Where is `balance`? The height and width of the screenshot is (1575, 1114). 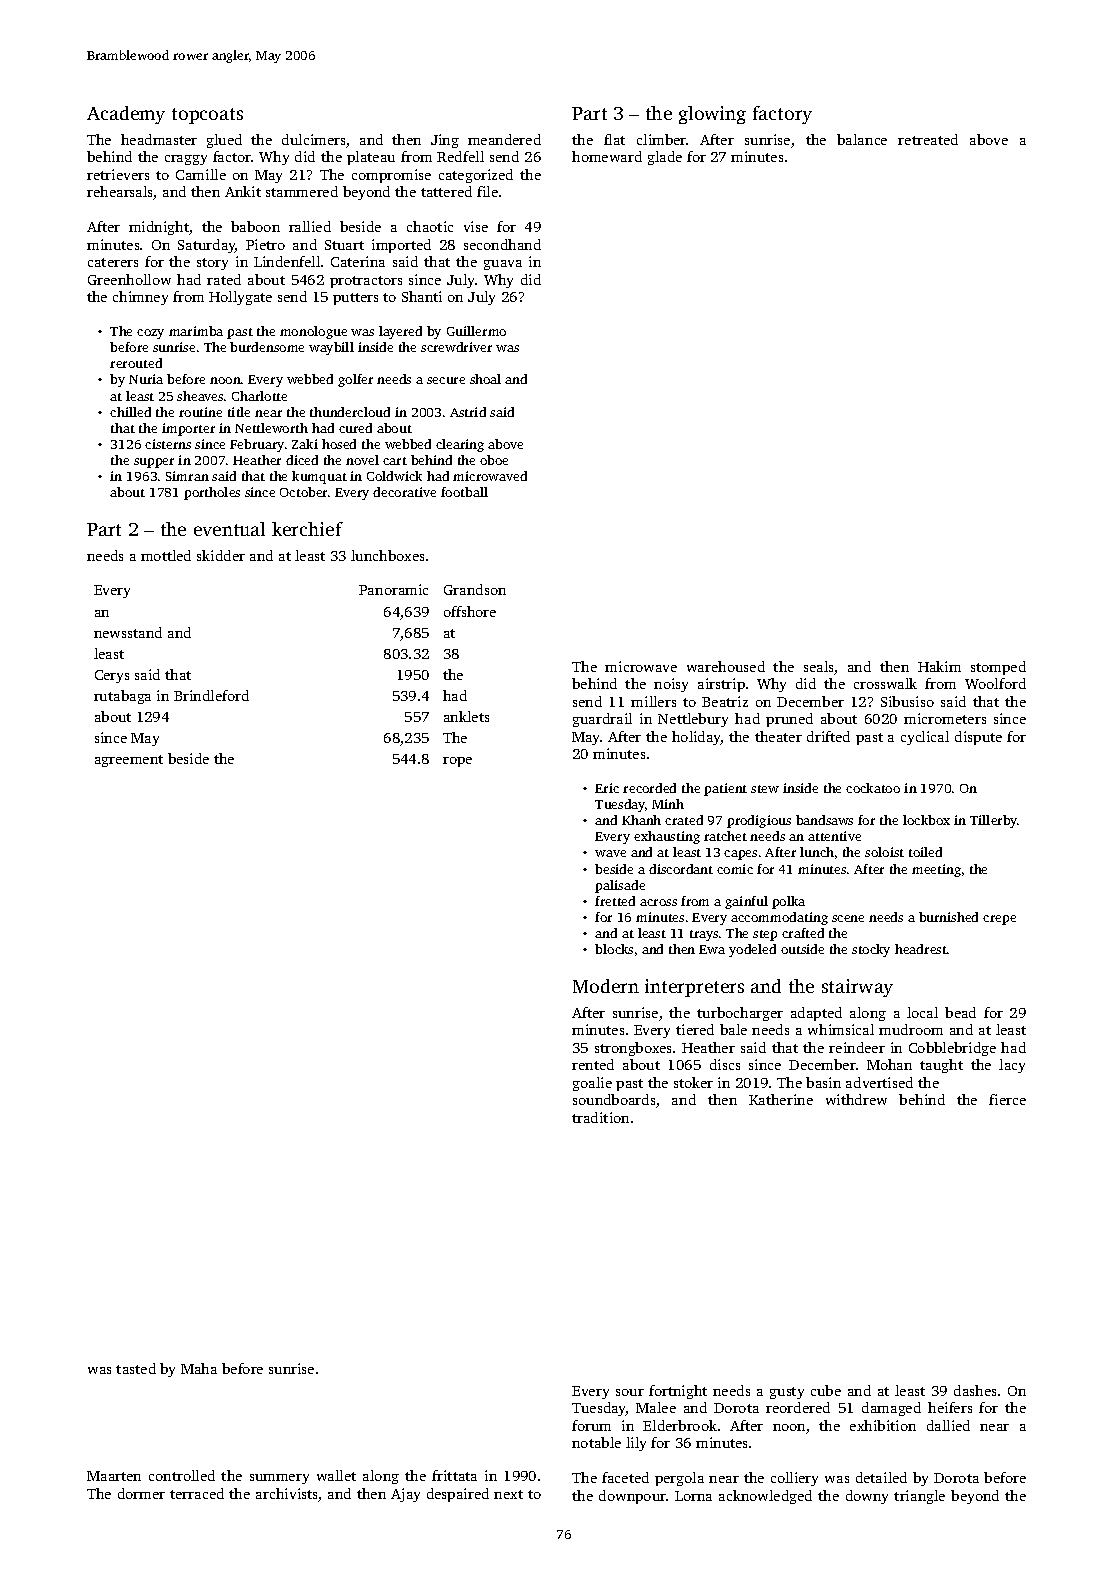 balance is located at coordinates (862, 139).
